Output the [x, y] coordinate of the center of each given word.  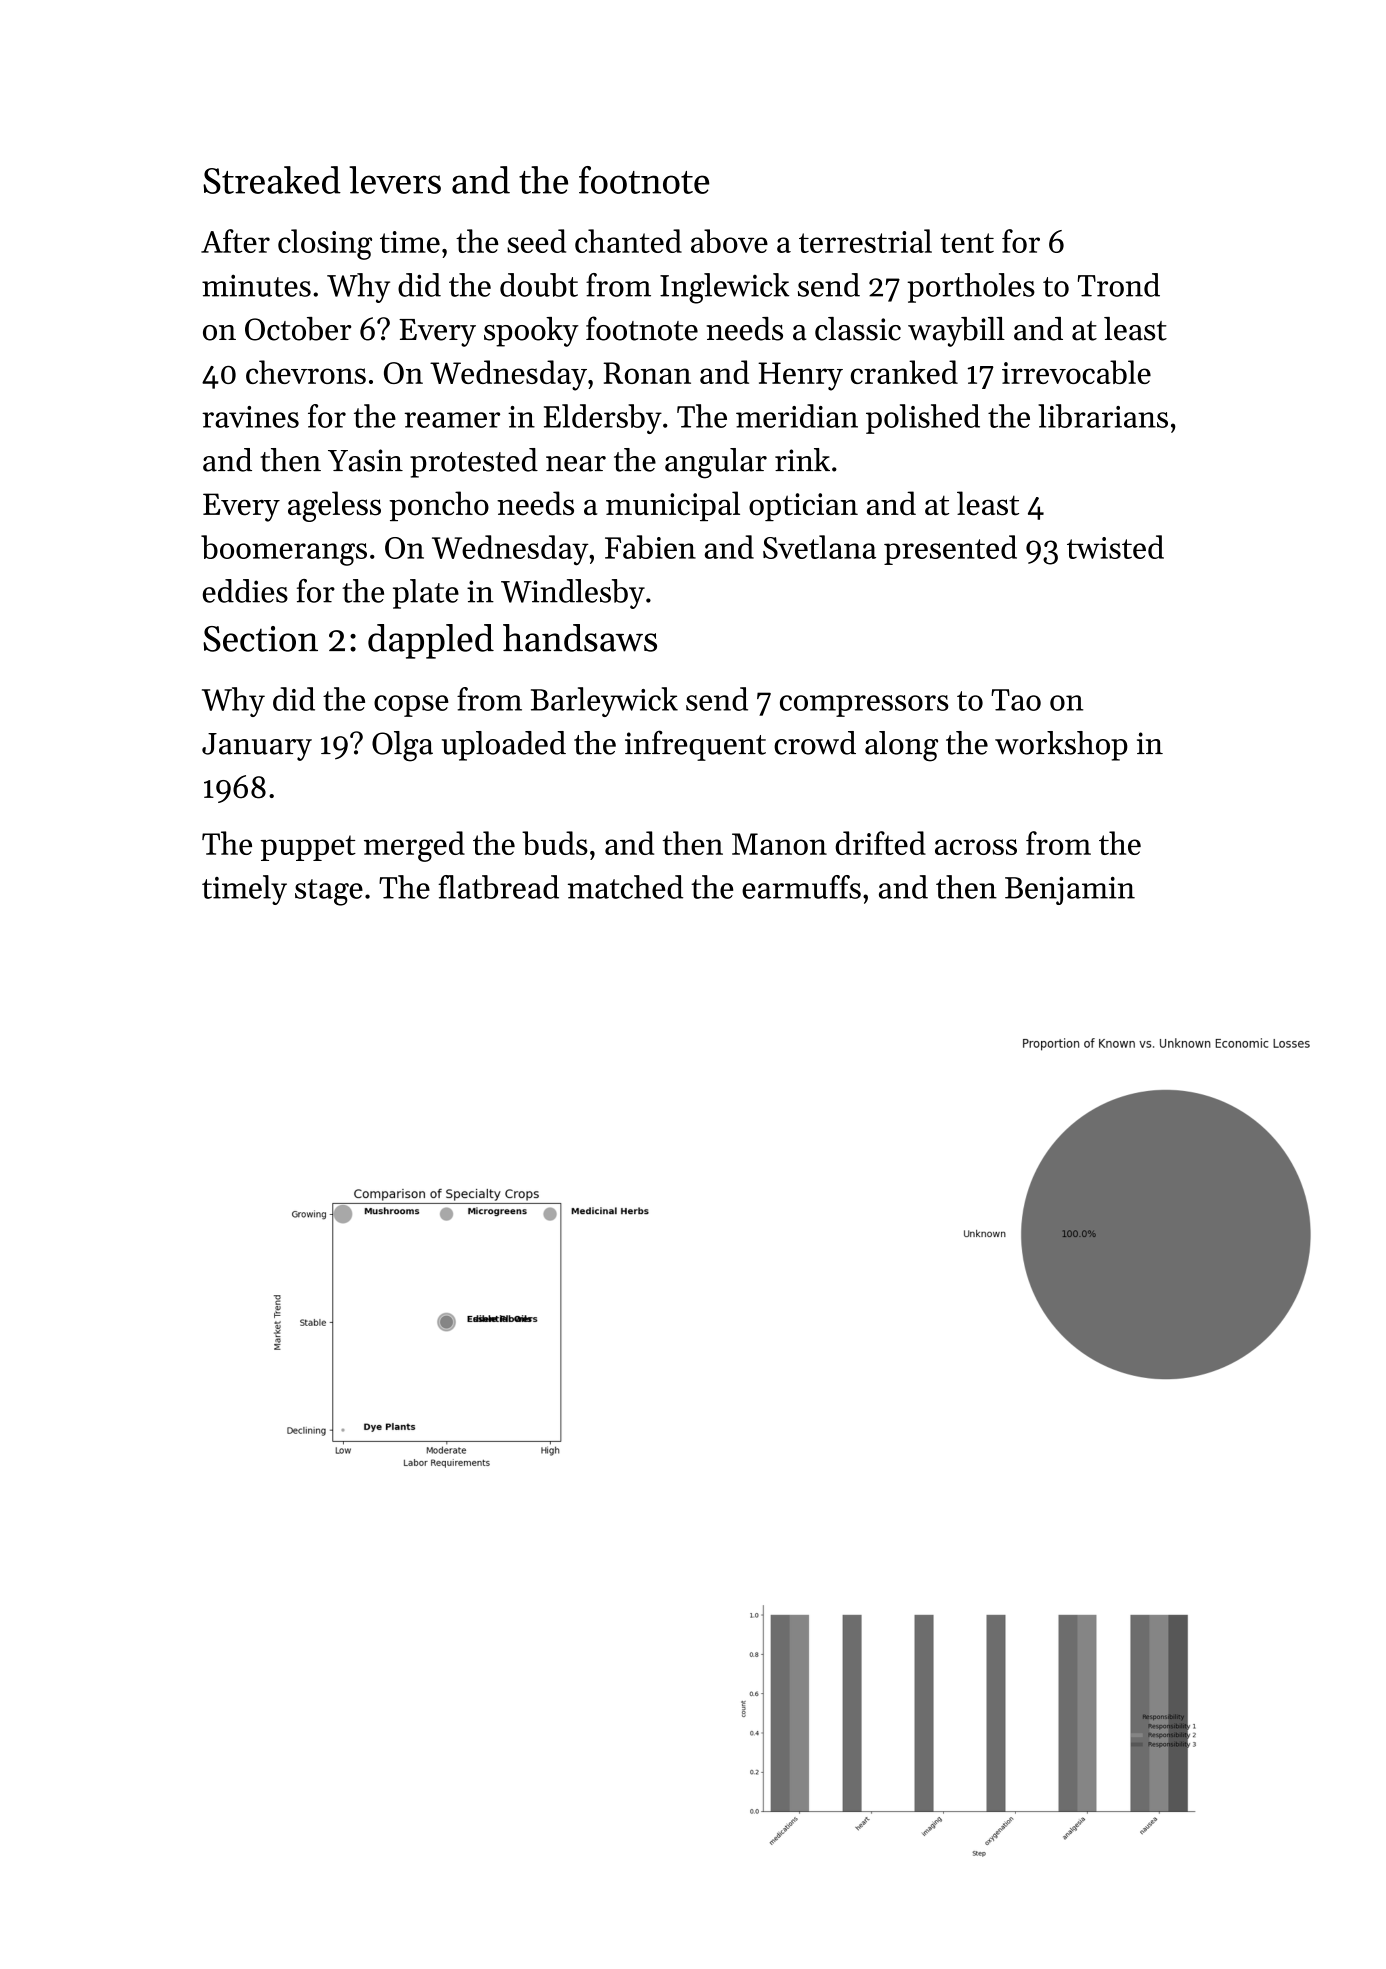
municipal [673, 506]
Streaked [272, 180]
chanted [628, 241]
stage [329, 892]
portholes [971, 288]
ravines [250, 417]
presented [950, 550]
